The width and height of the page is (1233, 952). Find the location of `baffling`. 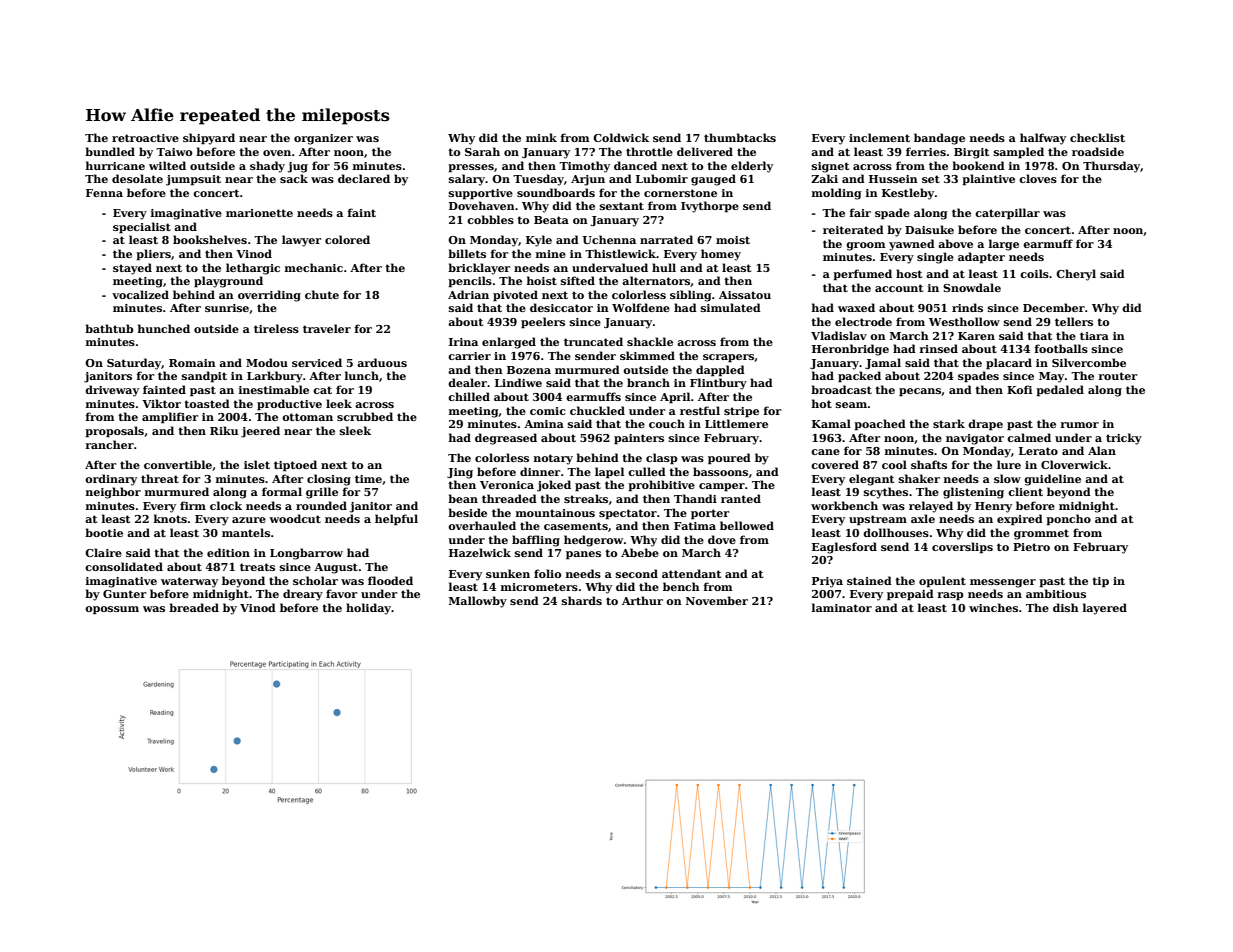

baffling is located at coordinates (536, 541).
